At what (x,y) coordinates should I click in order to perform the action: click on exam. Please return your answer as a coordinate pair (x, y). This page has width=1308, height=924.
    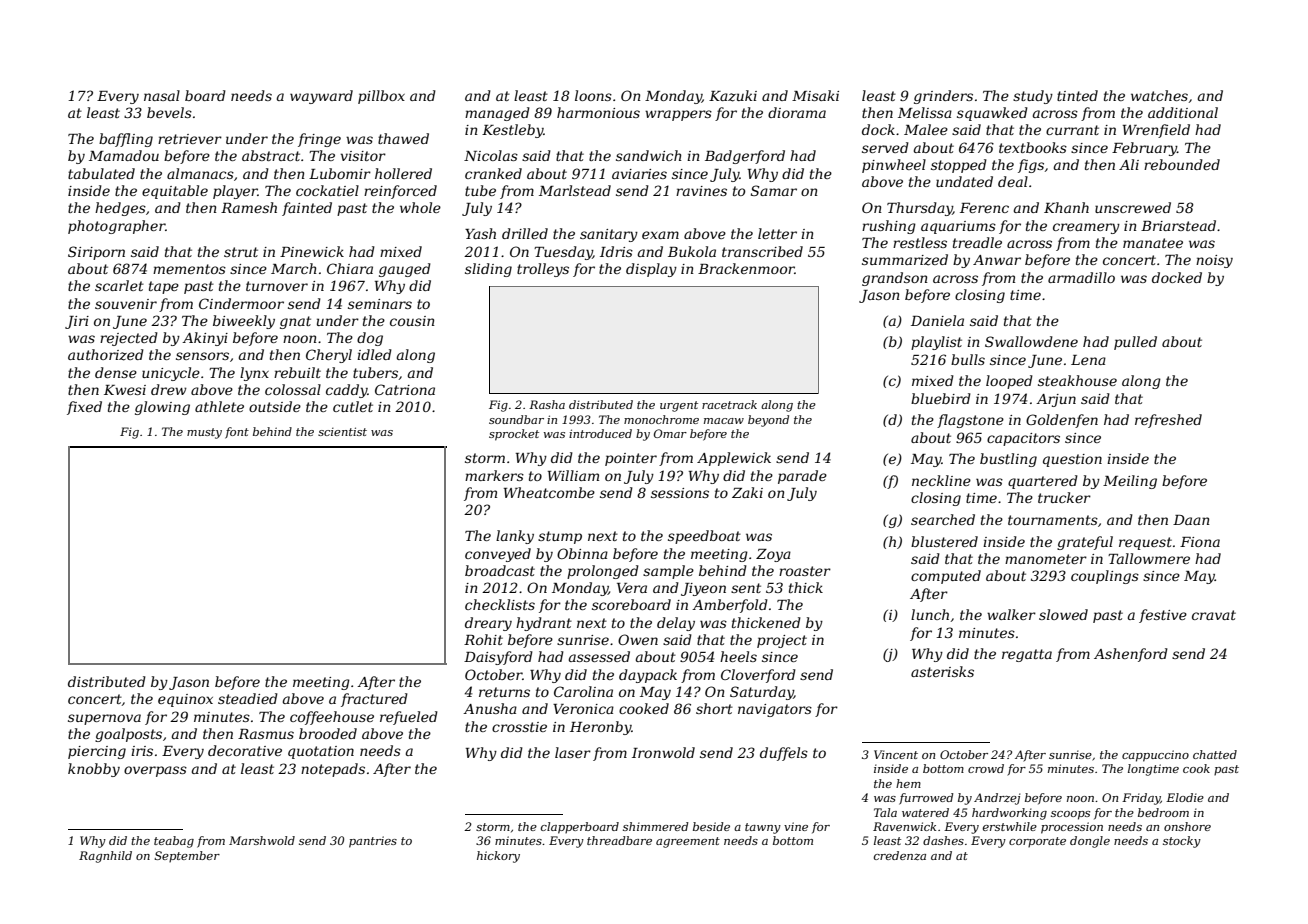
    Looking at the image, I should click on (660, 235).
